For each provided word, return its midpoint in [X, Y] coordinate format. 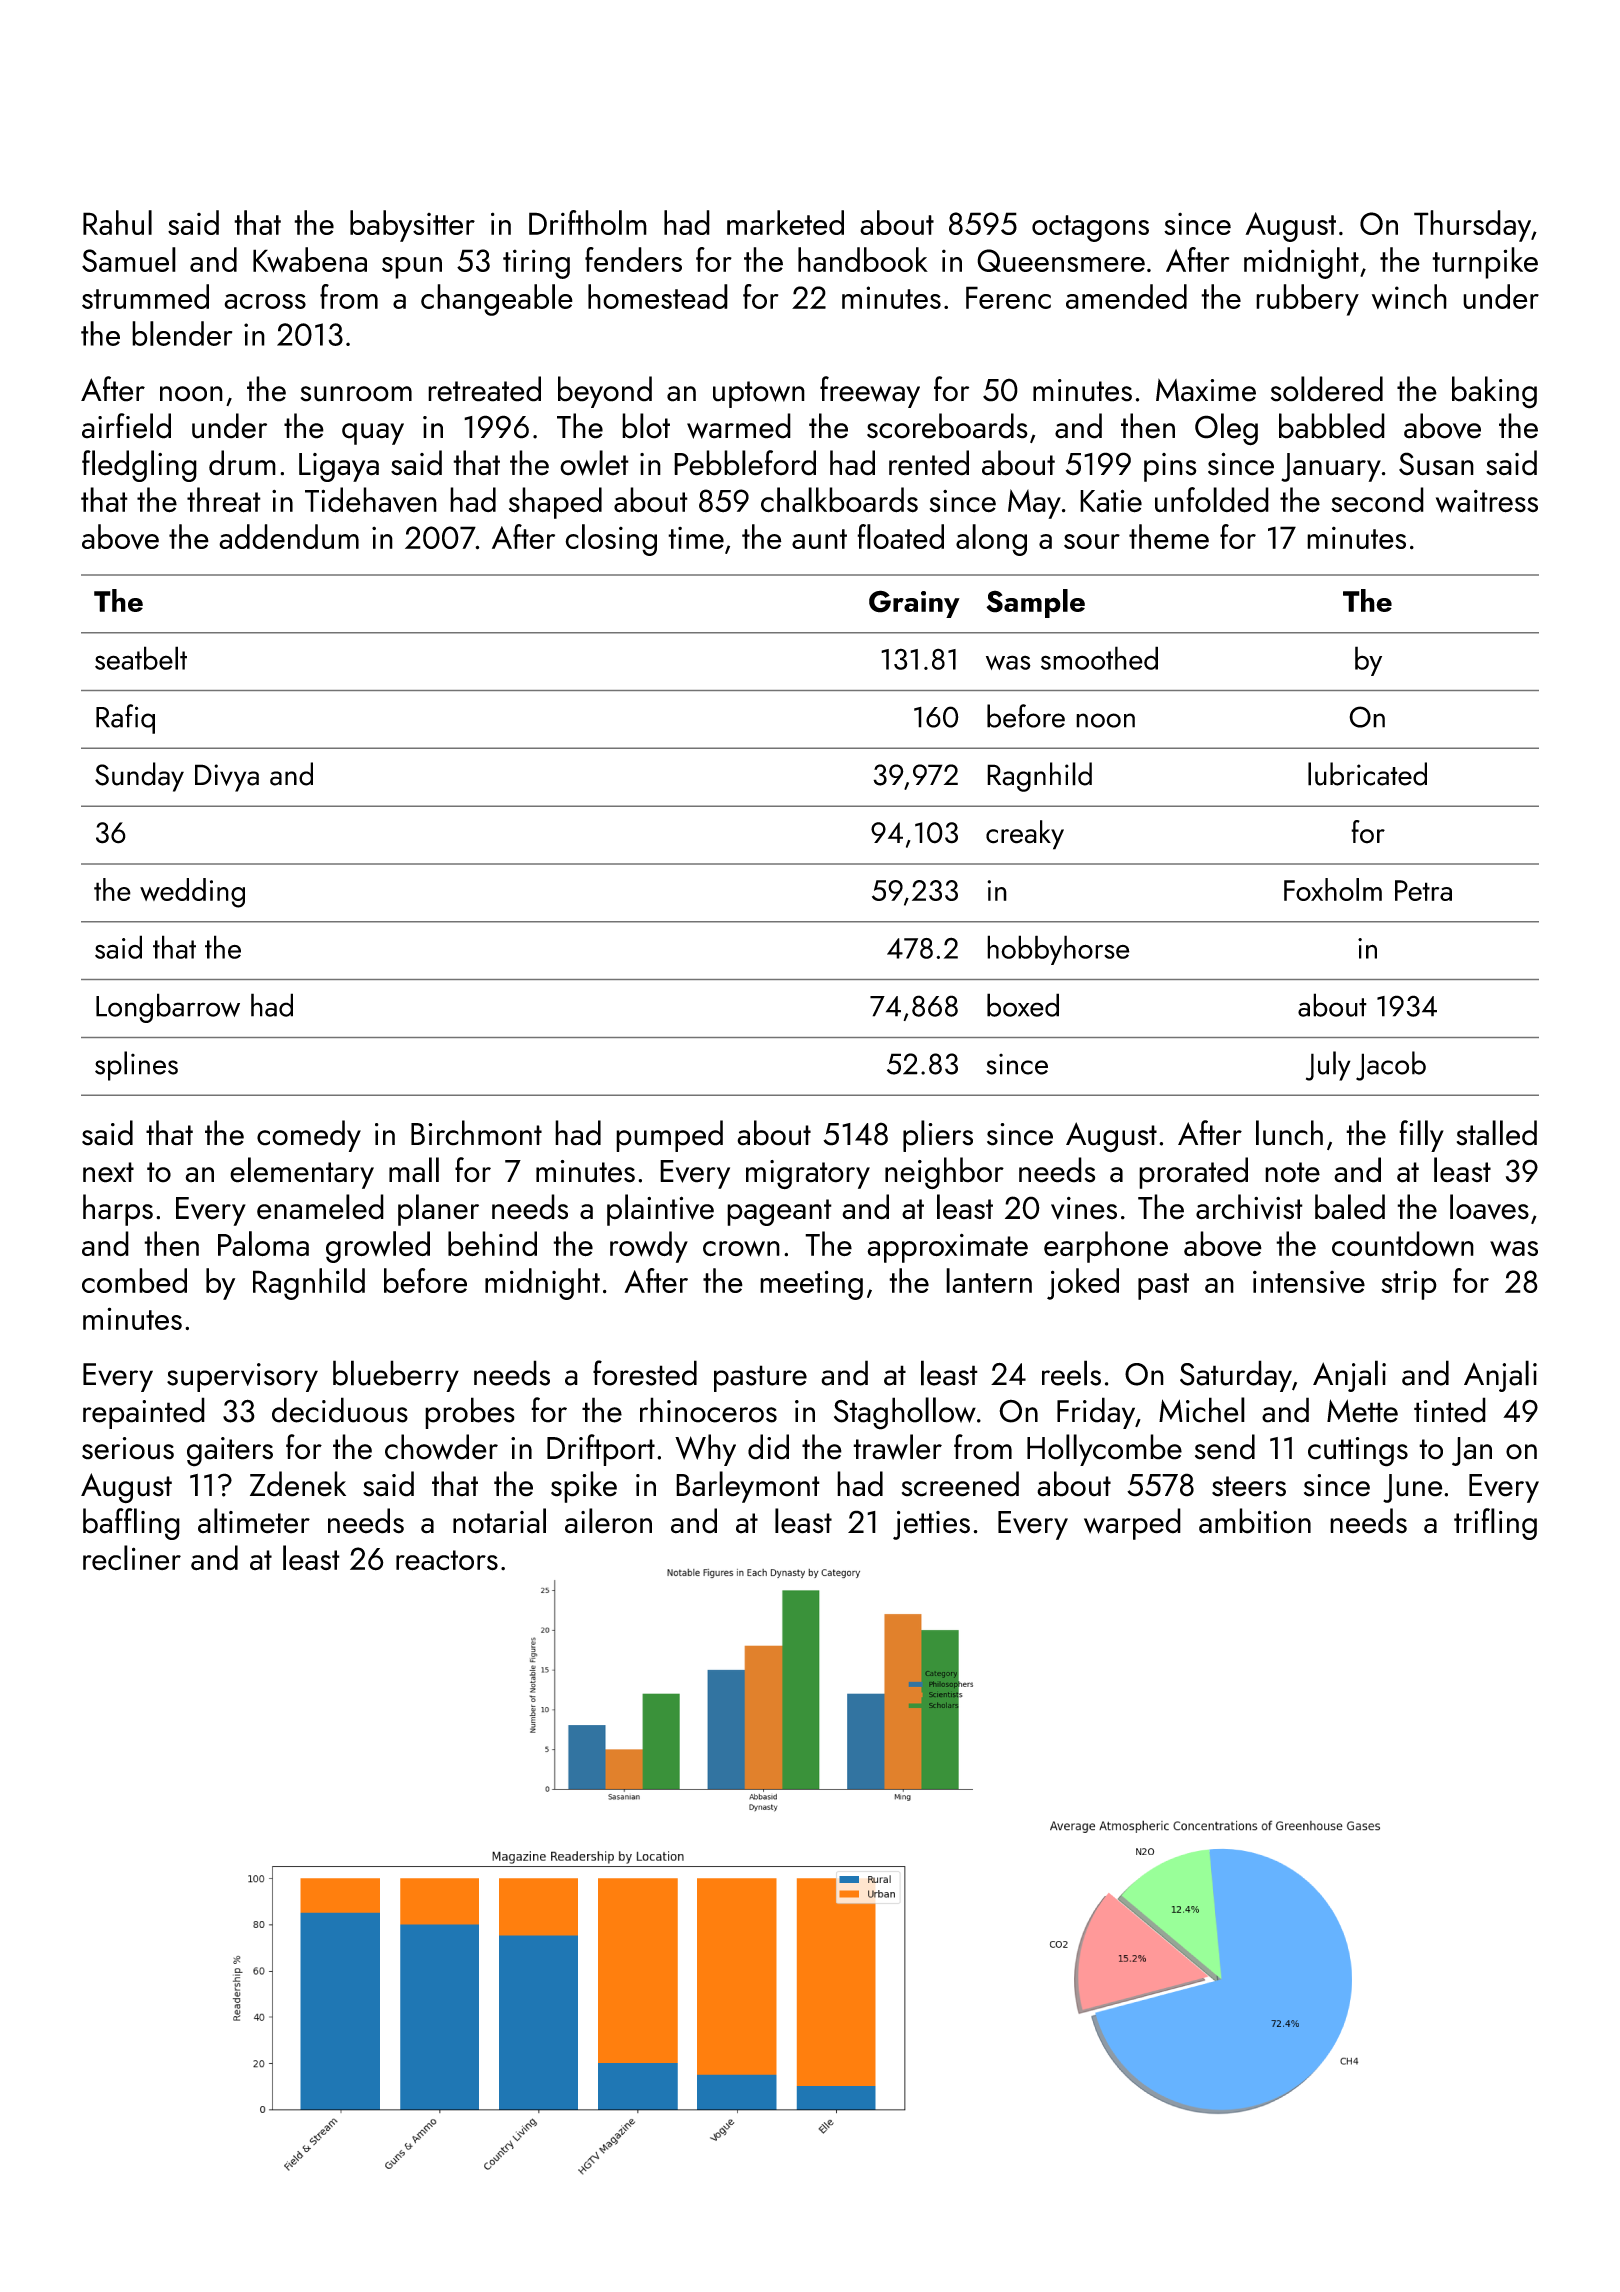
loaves [1489, 1207]
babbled [1332, 426]
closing [611, 540]
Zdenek [298, 1484]
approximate [947, 1248]
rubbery [1307, 300]
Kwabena [310, 260]
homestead [658, 296]
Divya [227, 778]
